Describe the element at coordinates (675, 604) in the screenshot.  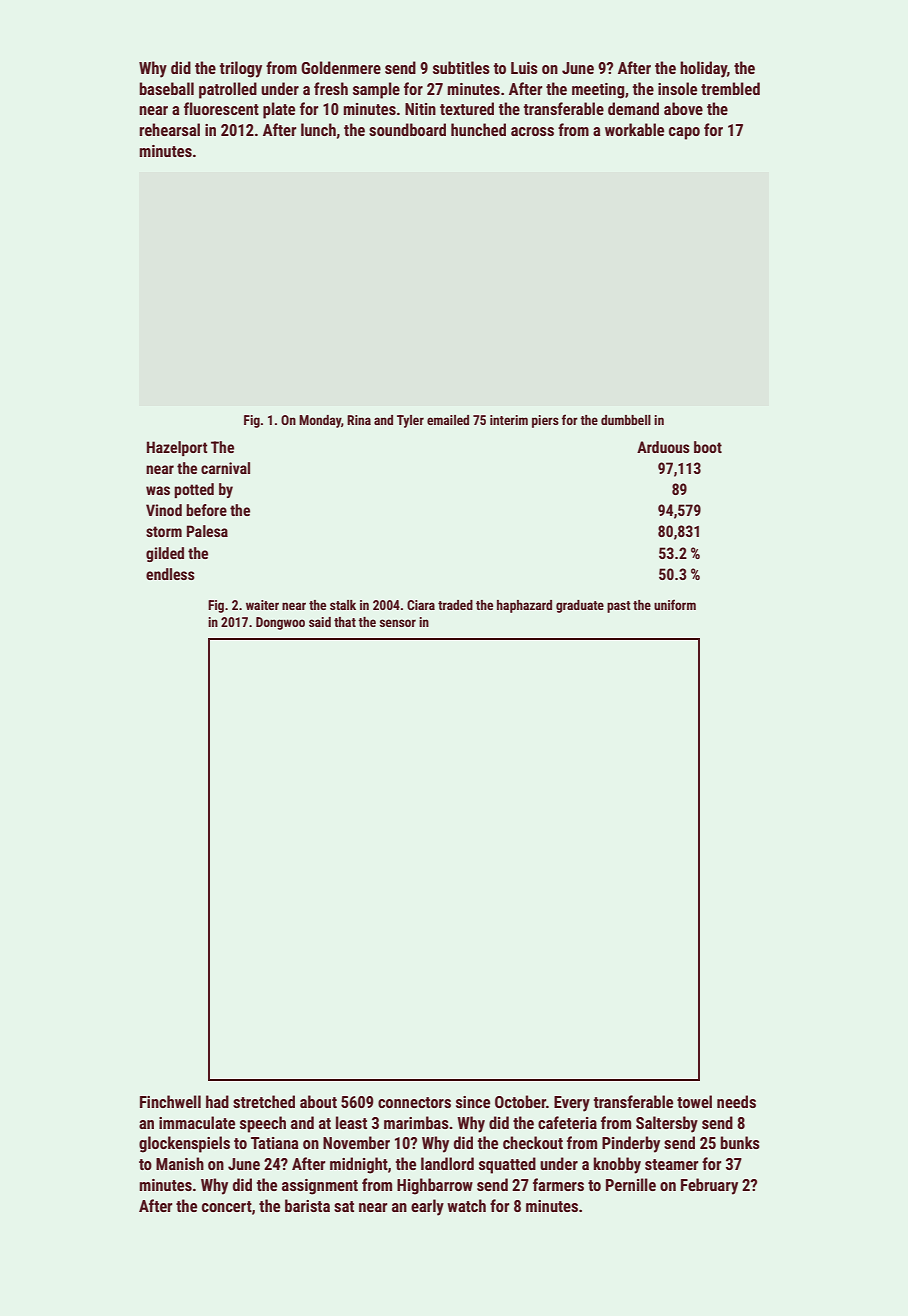
I see `uniform` at that location.
